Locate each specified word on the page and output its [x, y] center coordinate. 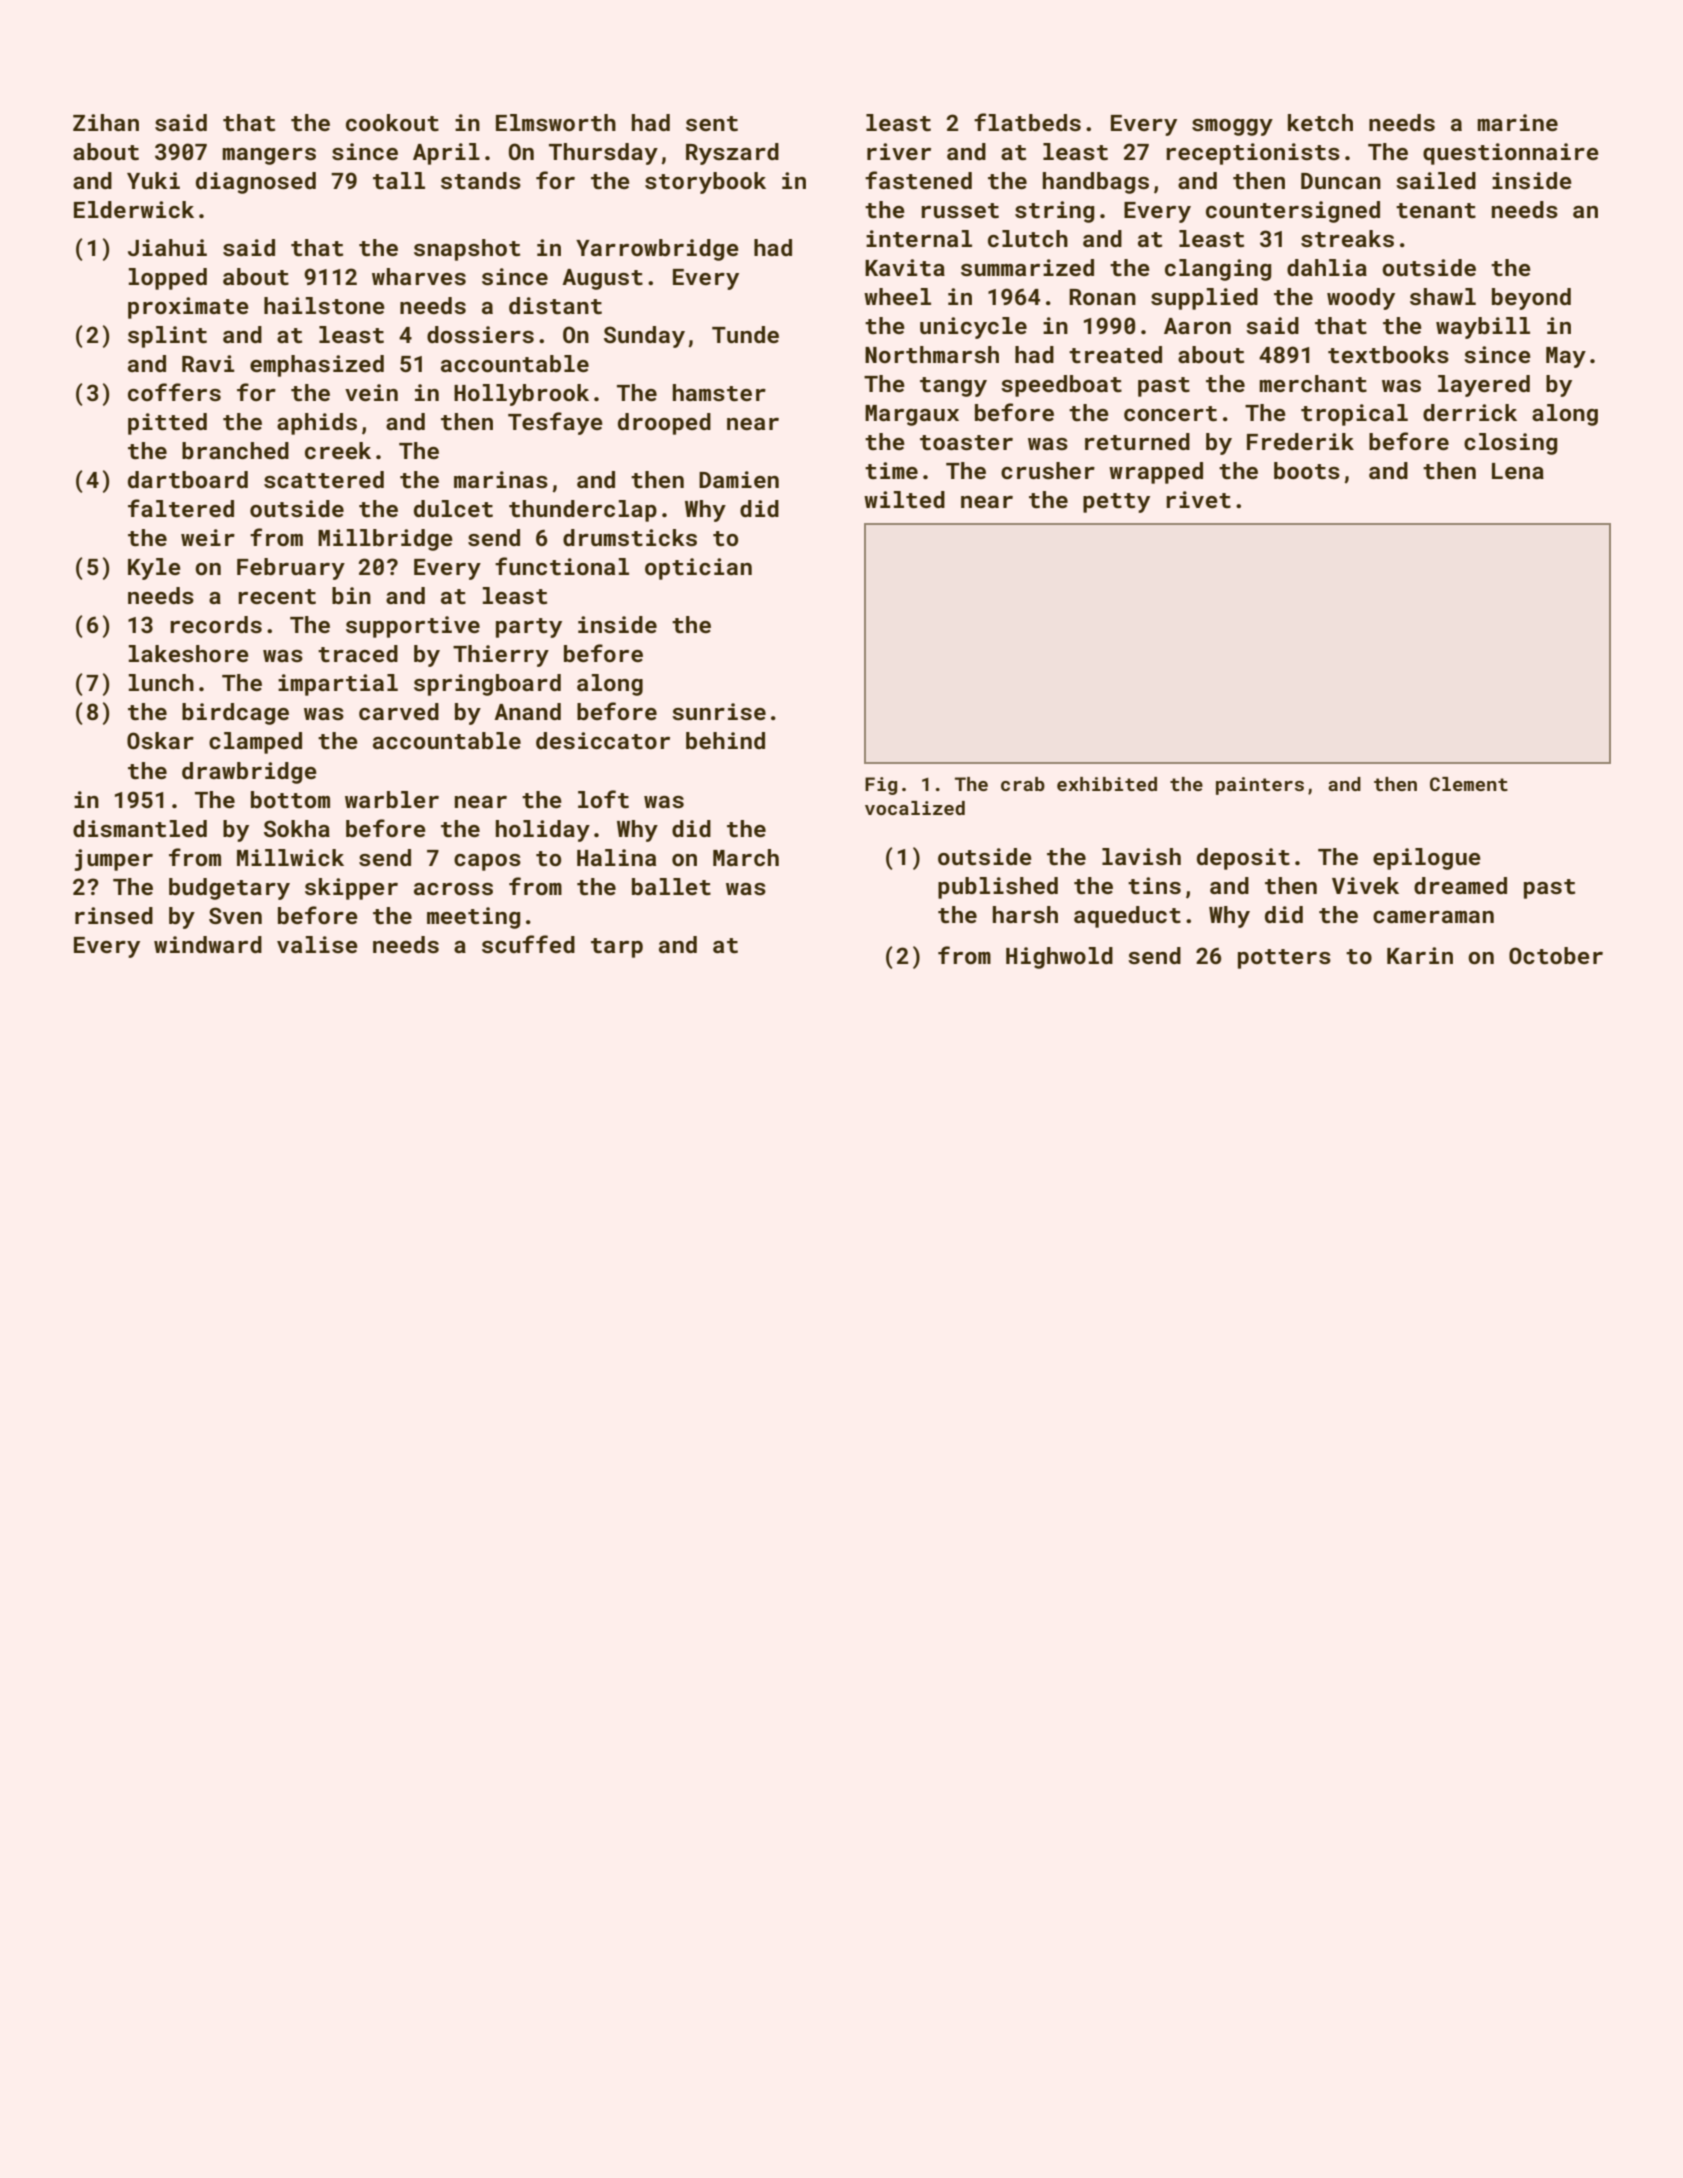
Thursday [603, 154]
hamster [719, 392]
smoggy [1232, 127]
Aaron [1197, 326]
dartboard [188, 479]
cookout [392, 122]
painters [1260, 786]
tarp [617, 948]
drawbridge [249, 773]
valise [317, 944]
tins [1154, 885]
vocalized [915, 808]
